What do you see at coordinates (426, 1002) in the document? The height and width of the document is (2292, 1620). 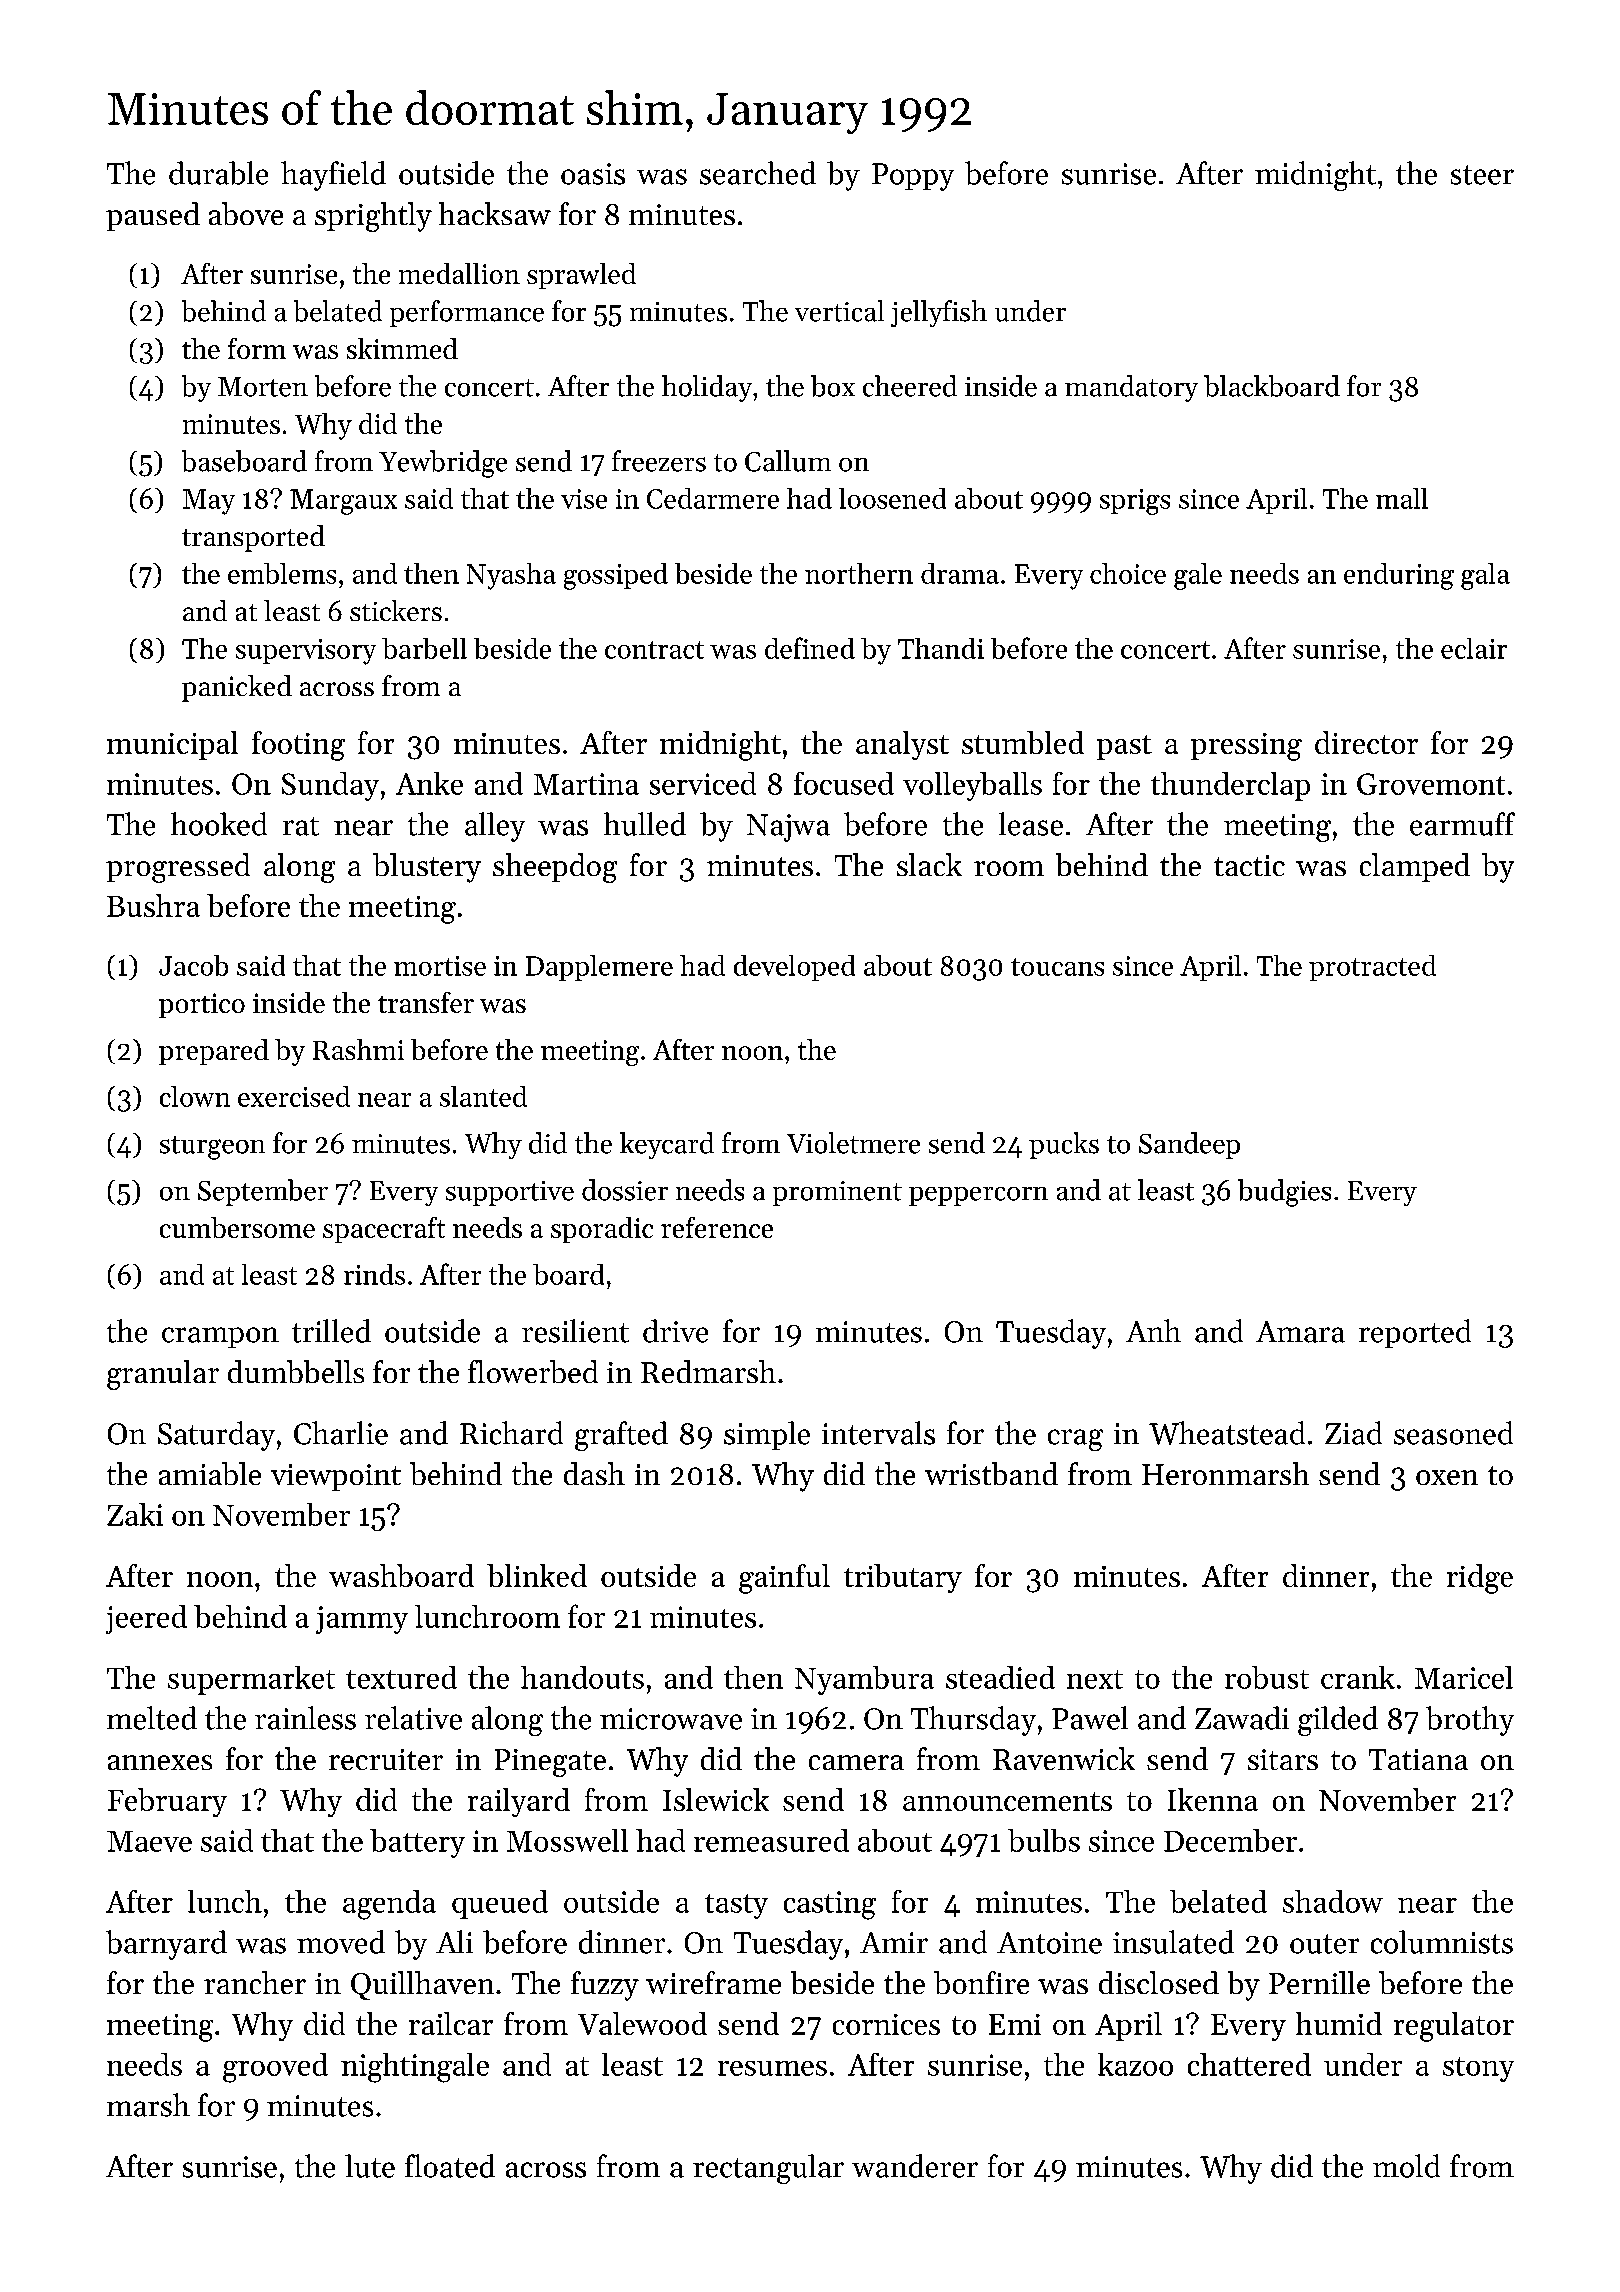 I see `transfer` at bounding box center [426, 1002].
